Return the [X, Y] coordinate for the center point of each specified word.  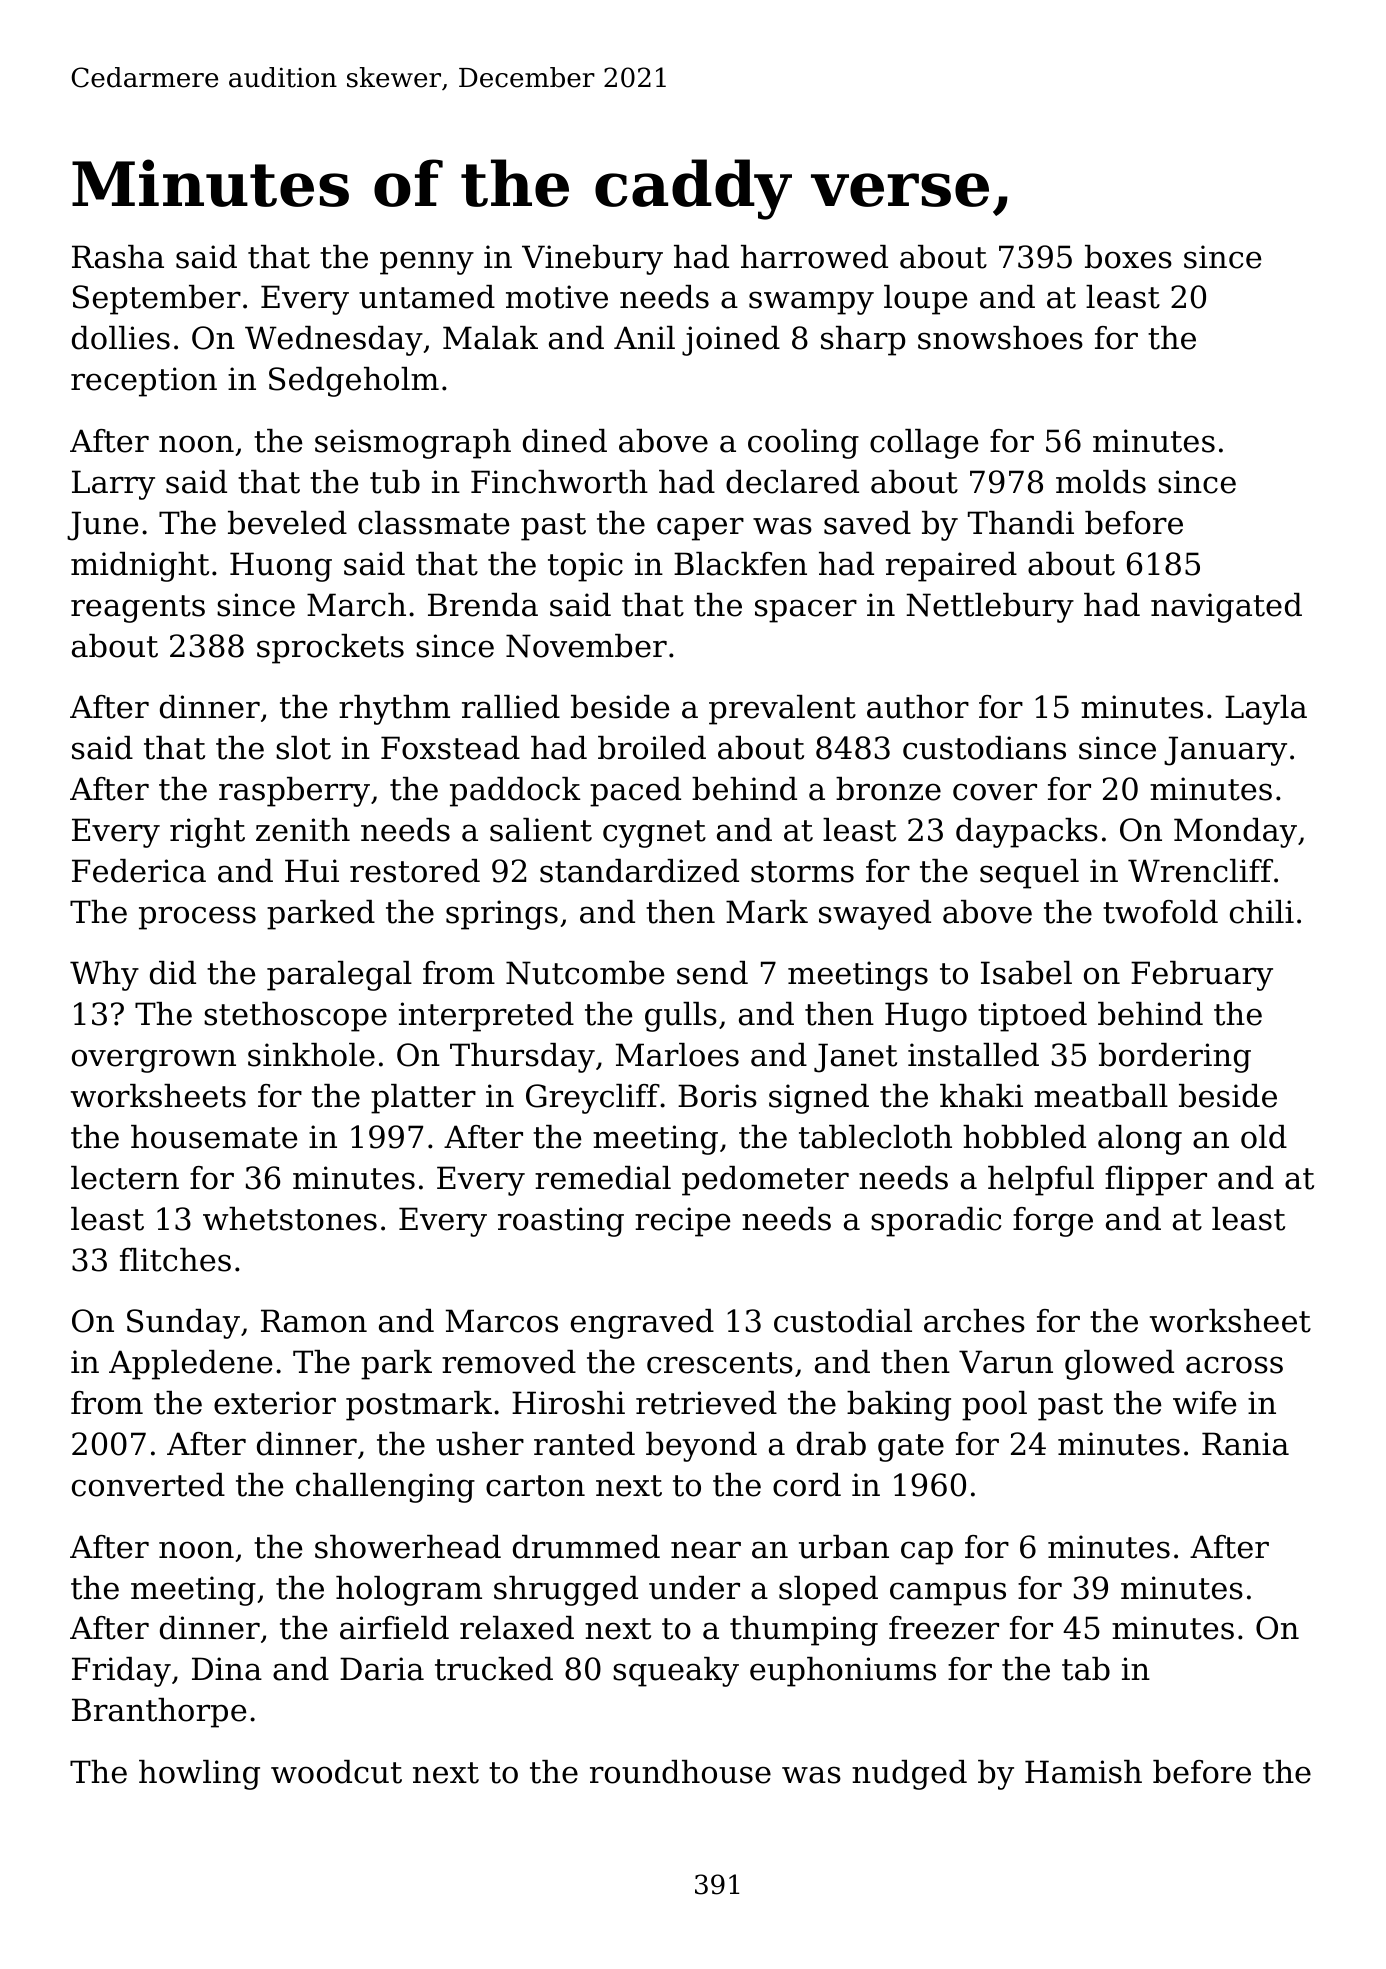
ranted [584, 1444]
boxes [1128, 257]
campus [948, 1594]
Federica [139, 871]
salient [541, 830]
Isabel [1026, 973]
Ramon [314, 1321]
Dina [227, 1669]
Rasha [118, 257]
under [694, 1588]
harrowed [814, 257]
